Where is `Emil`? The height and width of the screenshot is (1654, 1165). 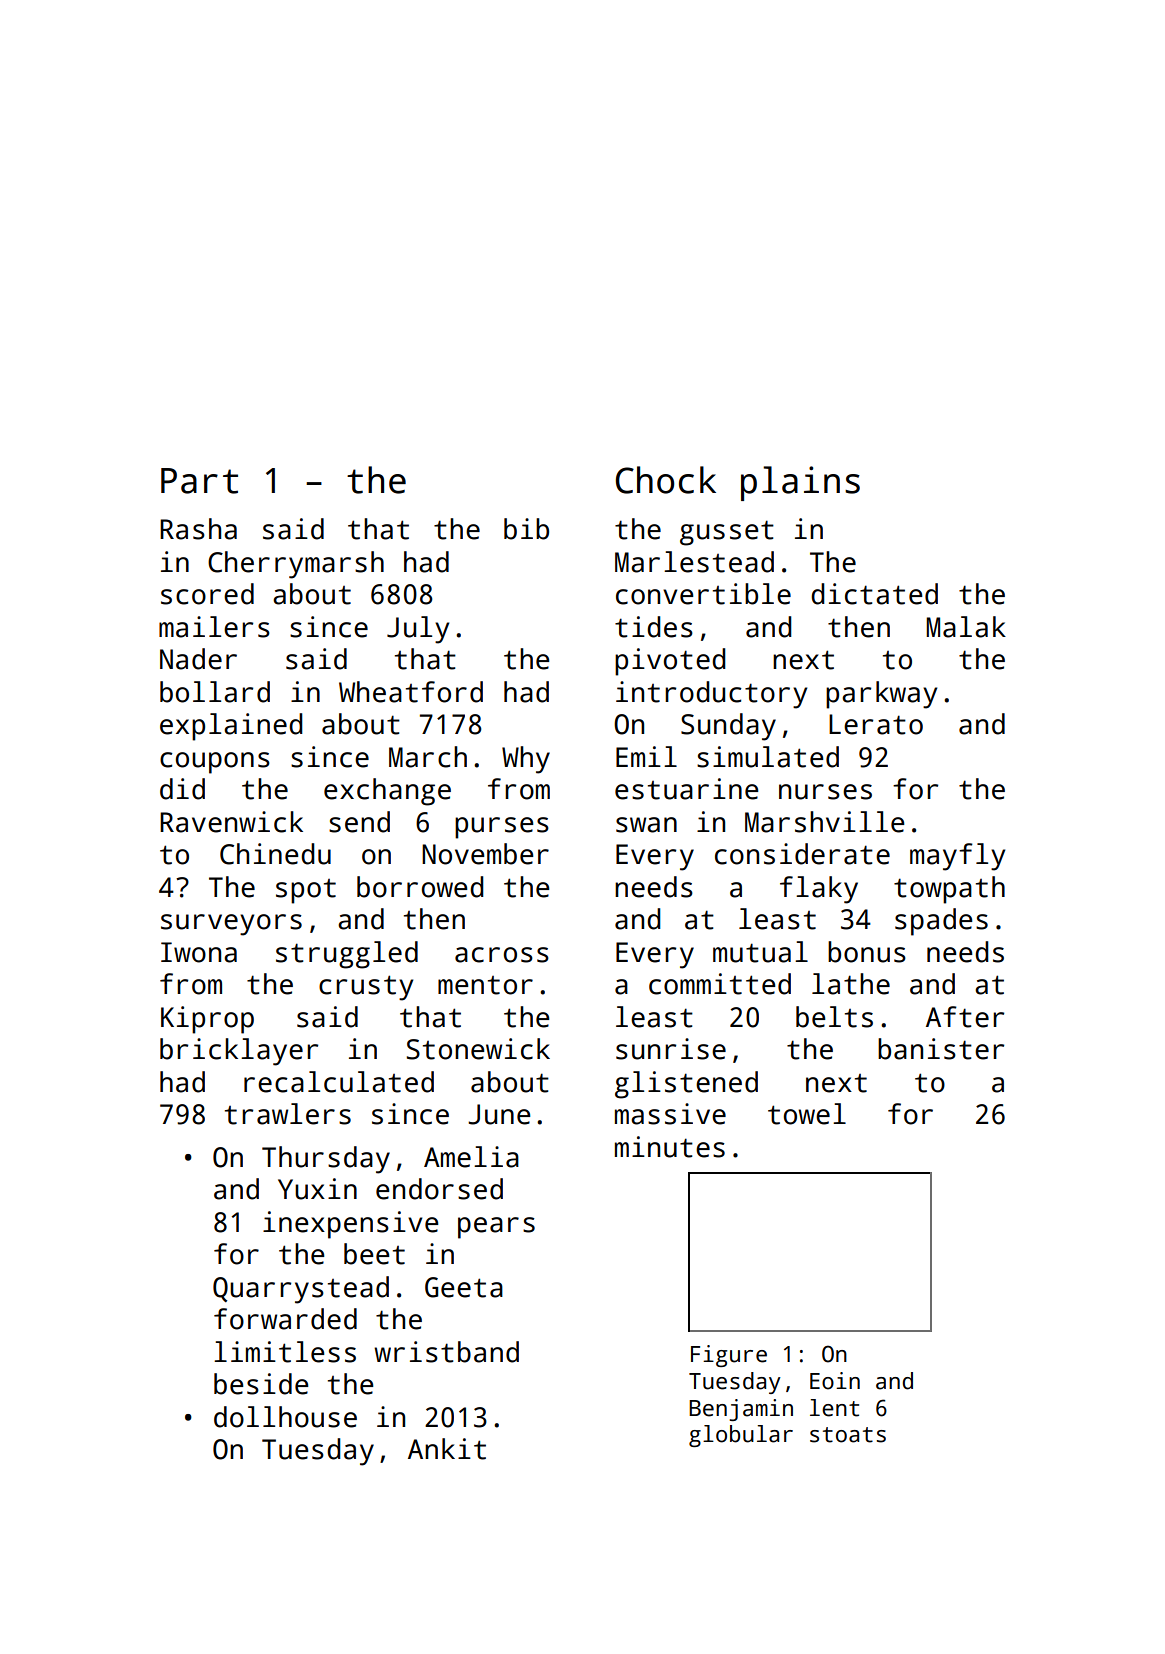 Emil is located at coordinates (646, 756).
